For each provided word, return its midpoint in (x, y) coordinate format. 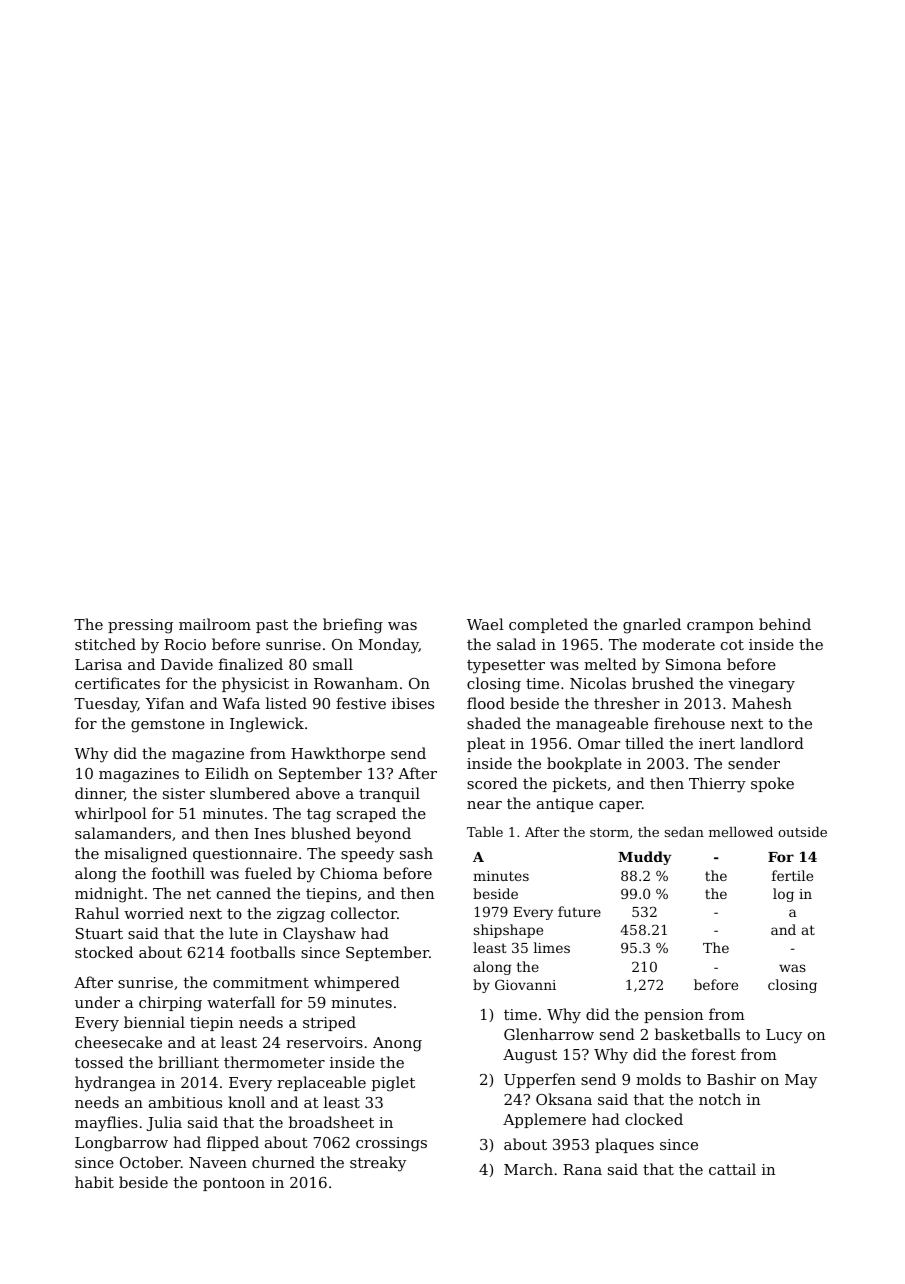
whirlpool (111, 814)
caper (620, 806)
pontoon (234, 1184)
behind (785, 624)
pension (673, 1016)
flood (486, 703)
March (528, 1169)
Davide (187, 664)
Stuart (99, 933)
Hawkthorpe (338, 754)
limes (552, 947)
